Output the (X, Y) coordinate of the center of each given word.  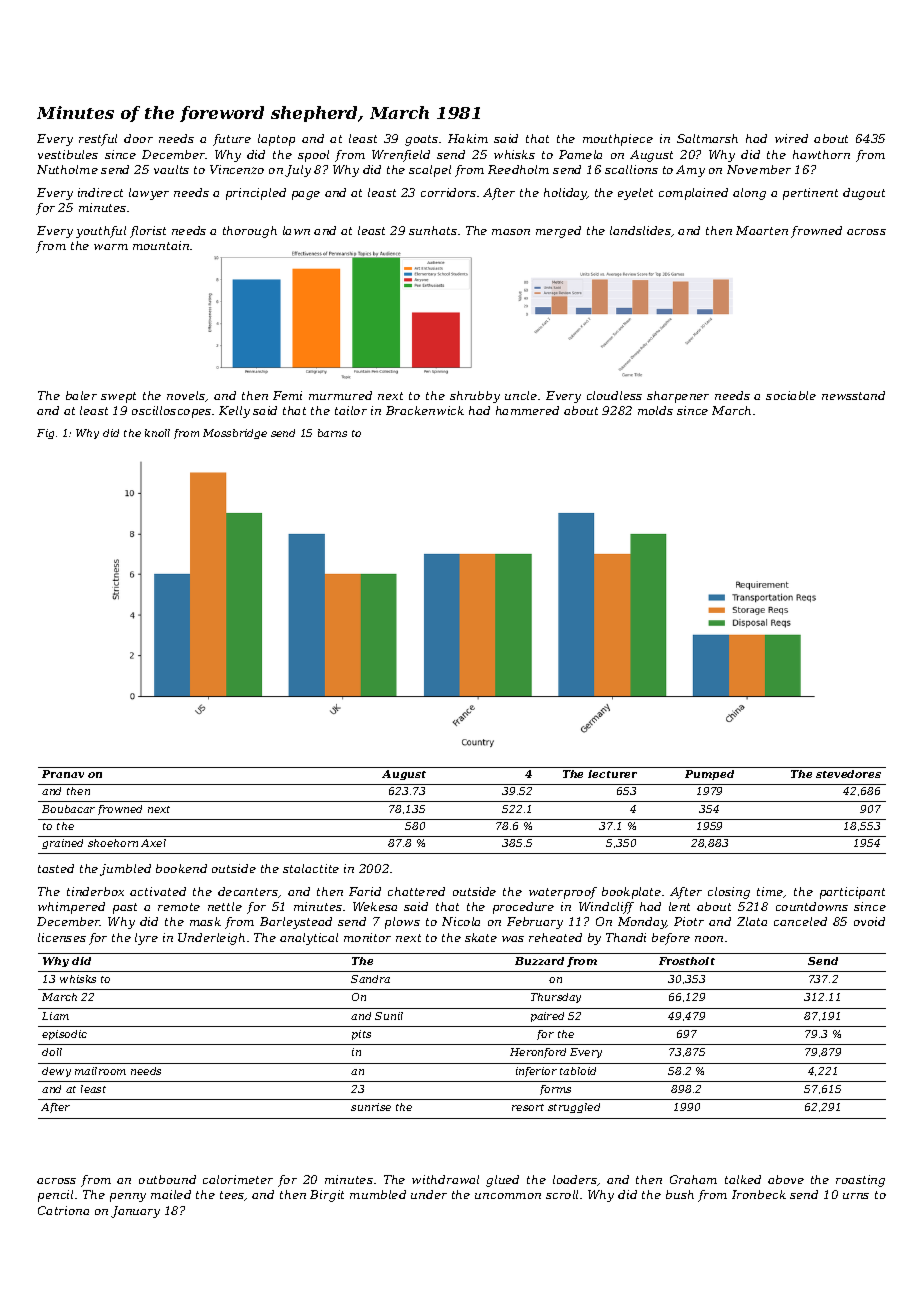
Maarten (762, 230)
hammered (527, 410)
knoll (157, 433)
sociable (791, 395)
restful (98, 140)
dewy (56, 1072)
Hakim (468, 138)
